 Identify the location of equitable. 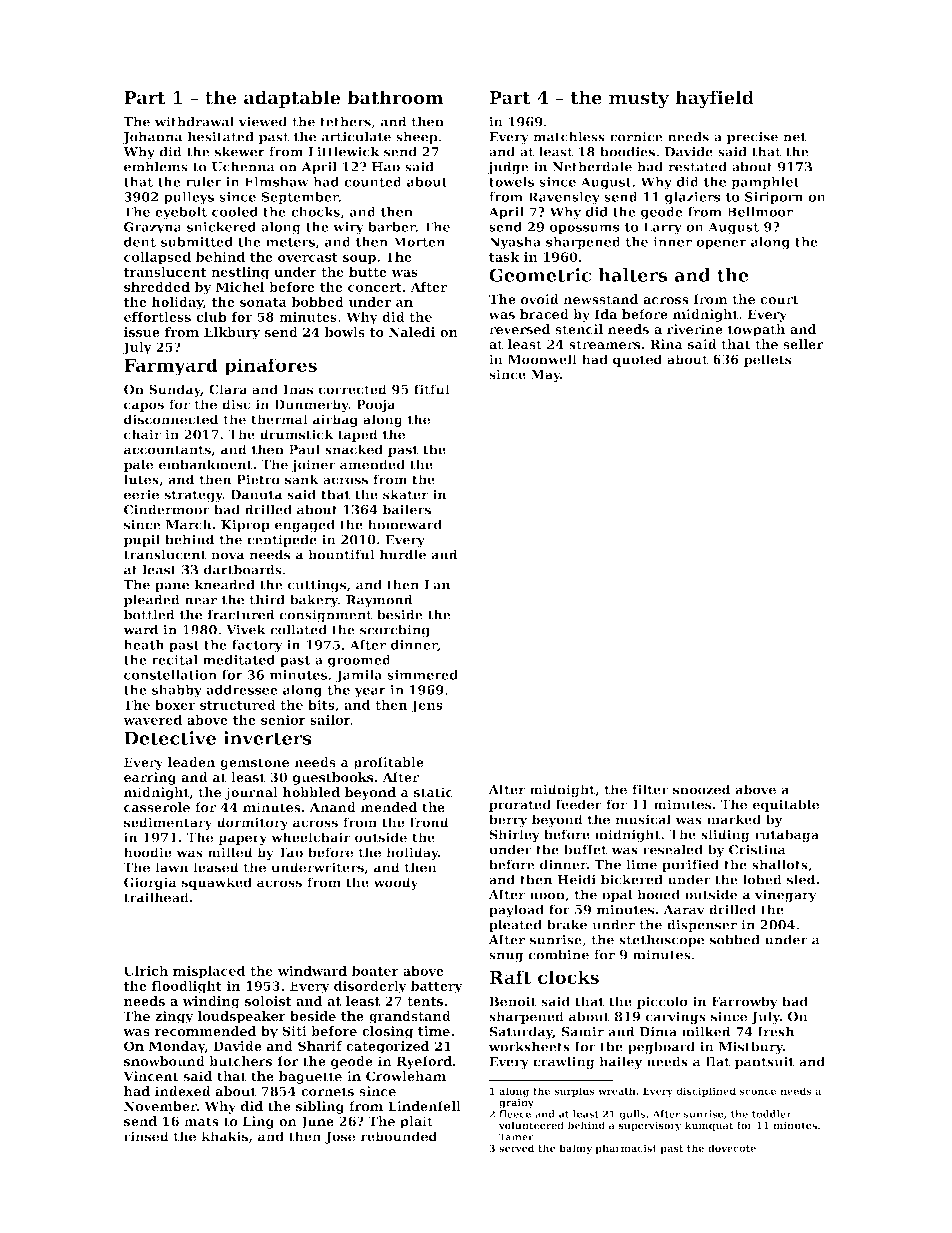
(786, 805).
